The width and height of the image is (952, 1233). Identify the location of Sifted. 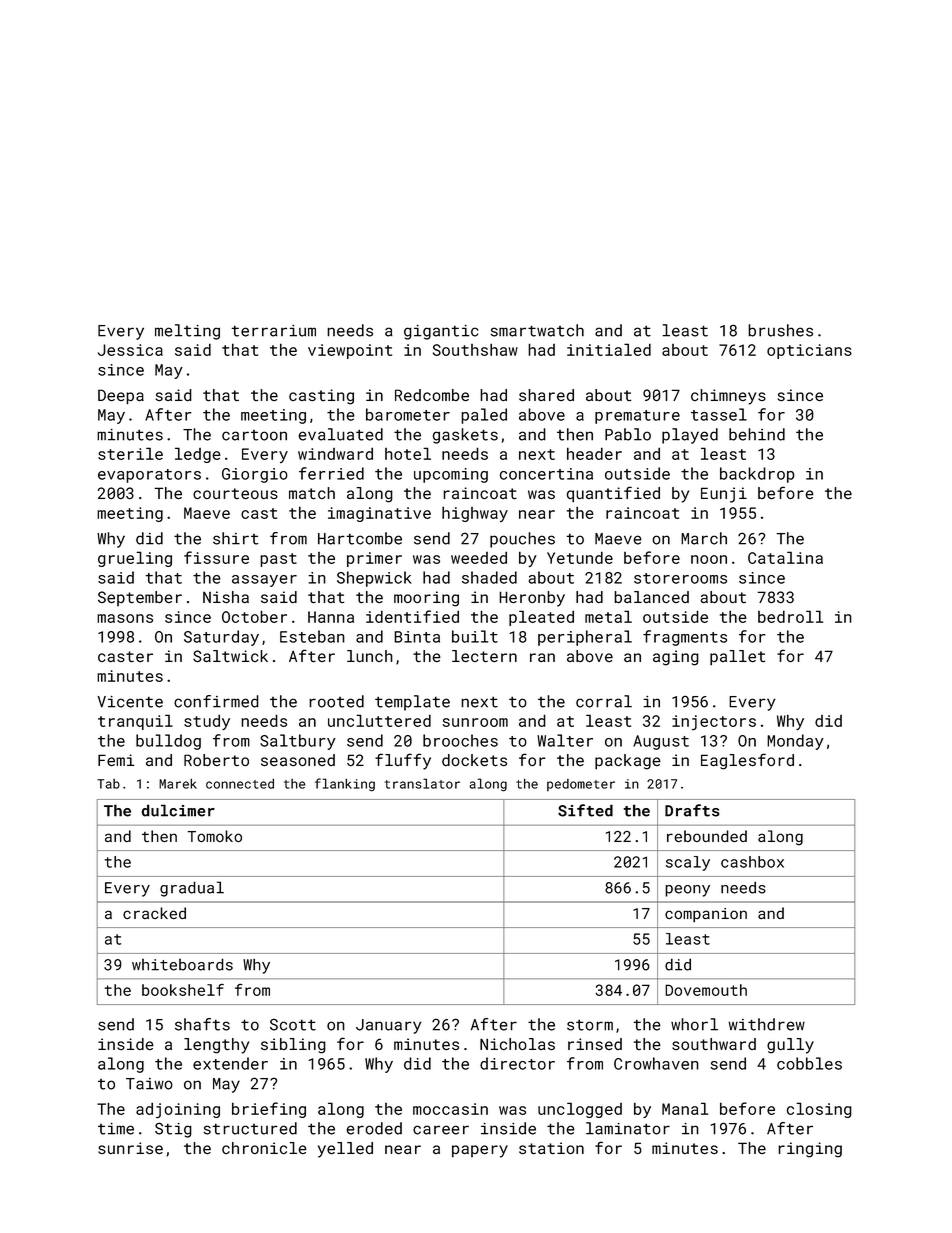
(585, 810).
